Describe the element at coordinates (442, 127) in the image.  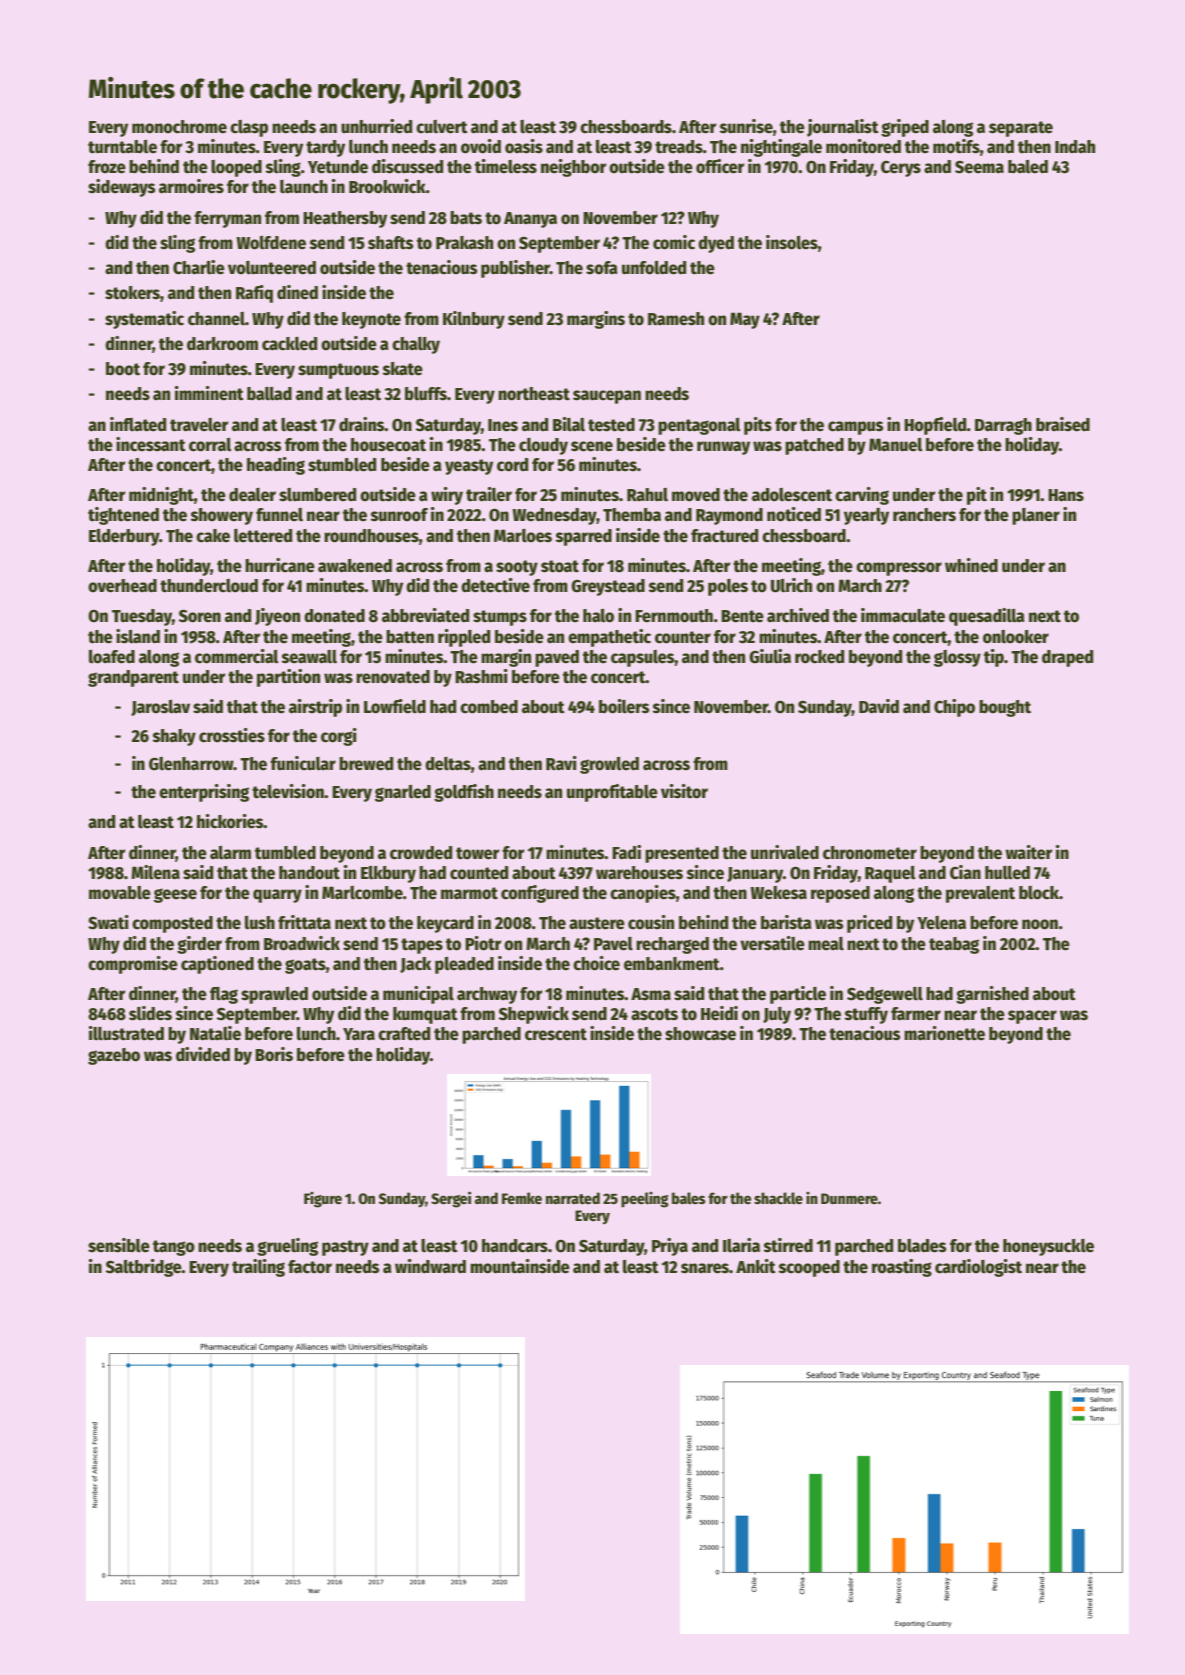
I see `culvert` at that location.
